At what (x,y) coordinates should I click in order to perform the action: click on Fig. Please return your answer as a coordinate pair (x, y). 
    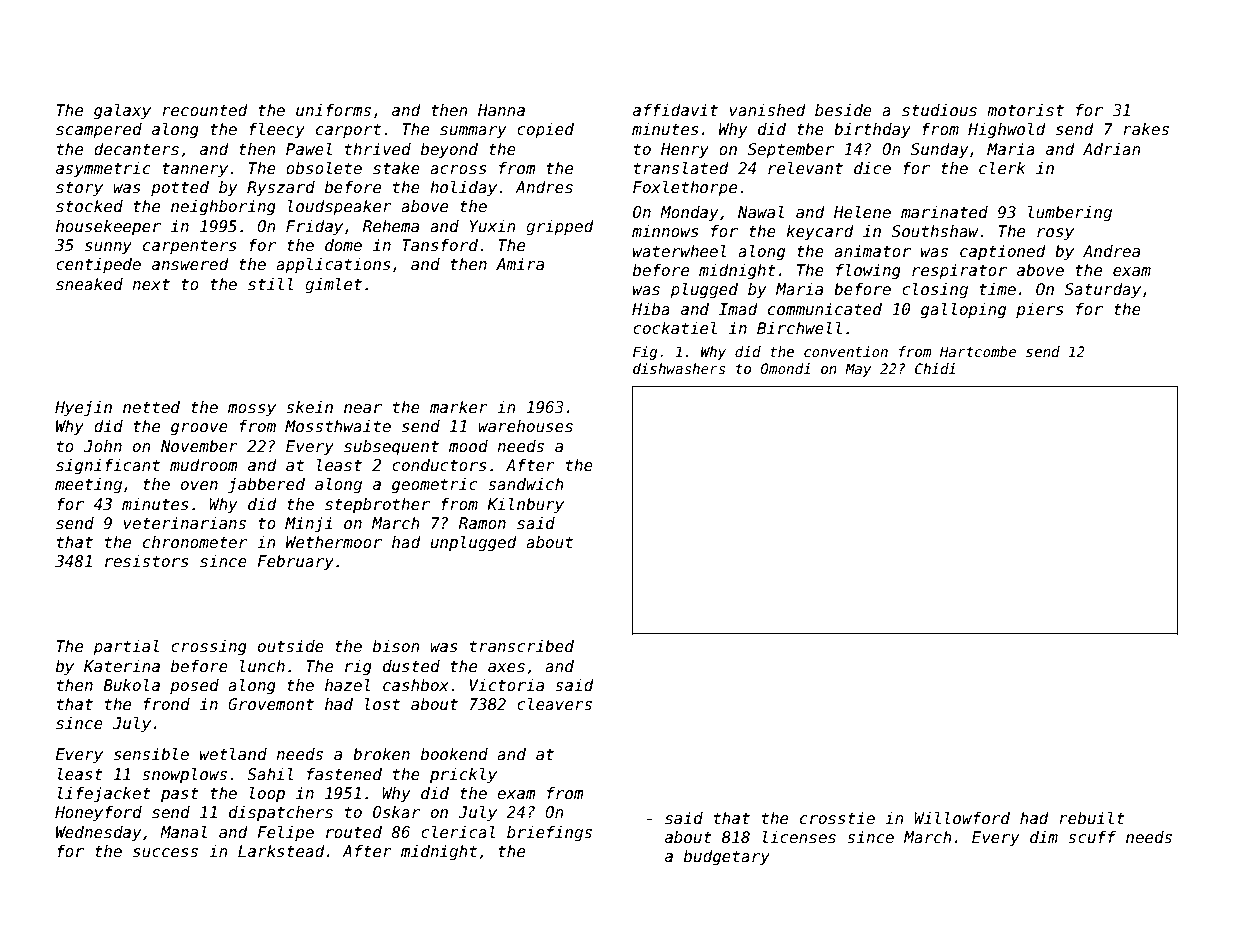
    Looking at the image, I should click on (645, 353).
